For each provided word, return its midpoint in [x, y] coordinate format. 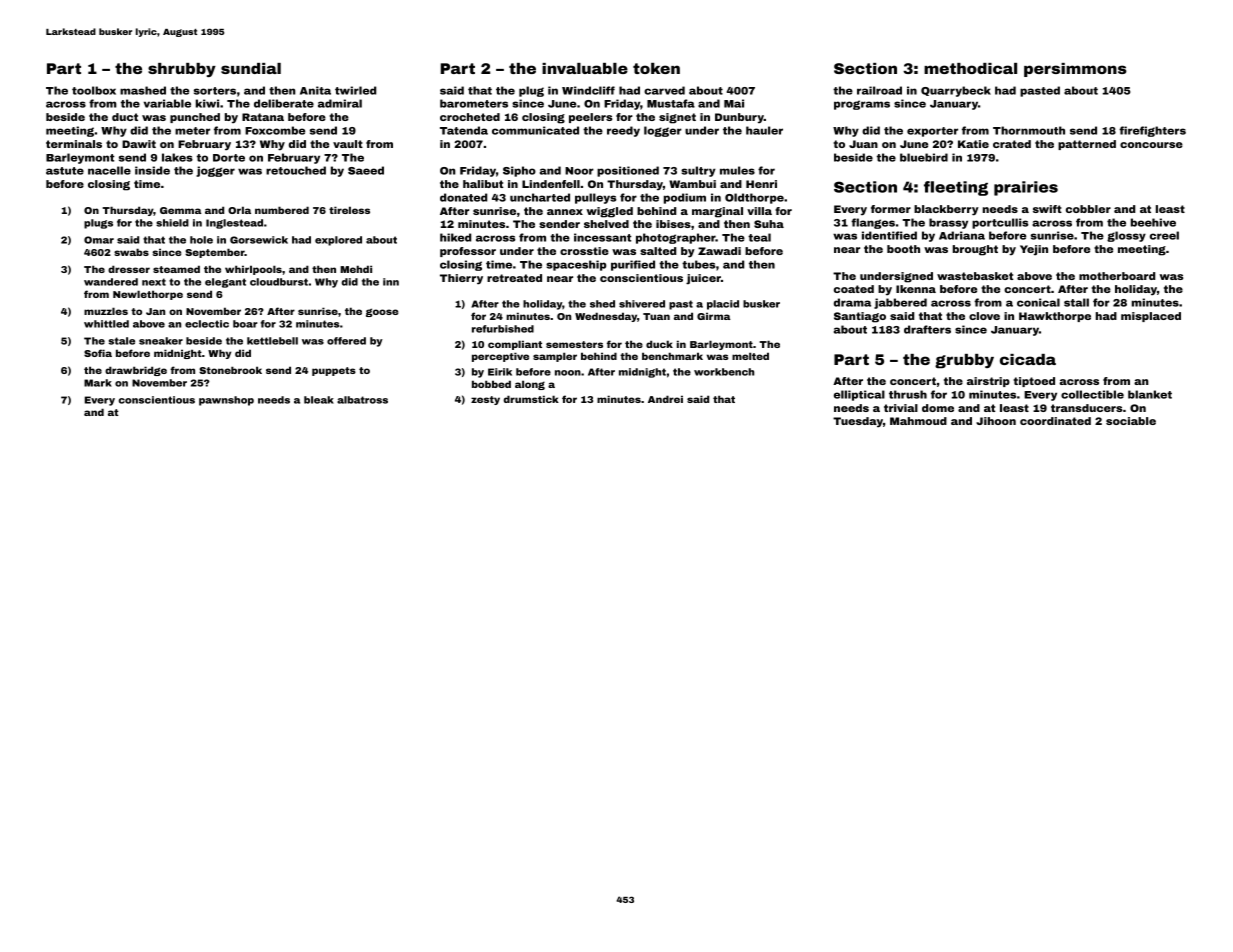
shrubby [182, 70]
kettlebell [272, 341]
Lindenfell [551, 184]
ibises [673, 224]
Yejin [1034, 250]
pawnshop [226, 401]
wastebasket [975, 276]
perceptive [500, 357]
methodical [970, 68]
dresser [129, 269]
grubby [964, 361]
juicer [703, 279]
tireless [349, 210]
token [656, 68]
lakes [177, 157]
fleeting [956, 188]
